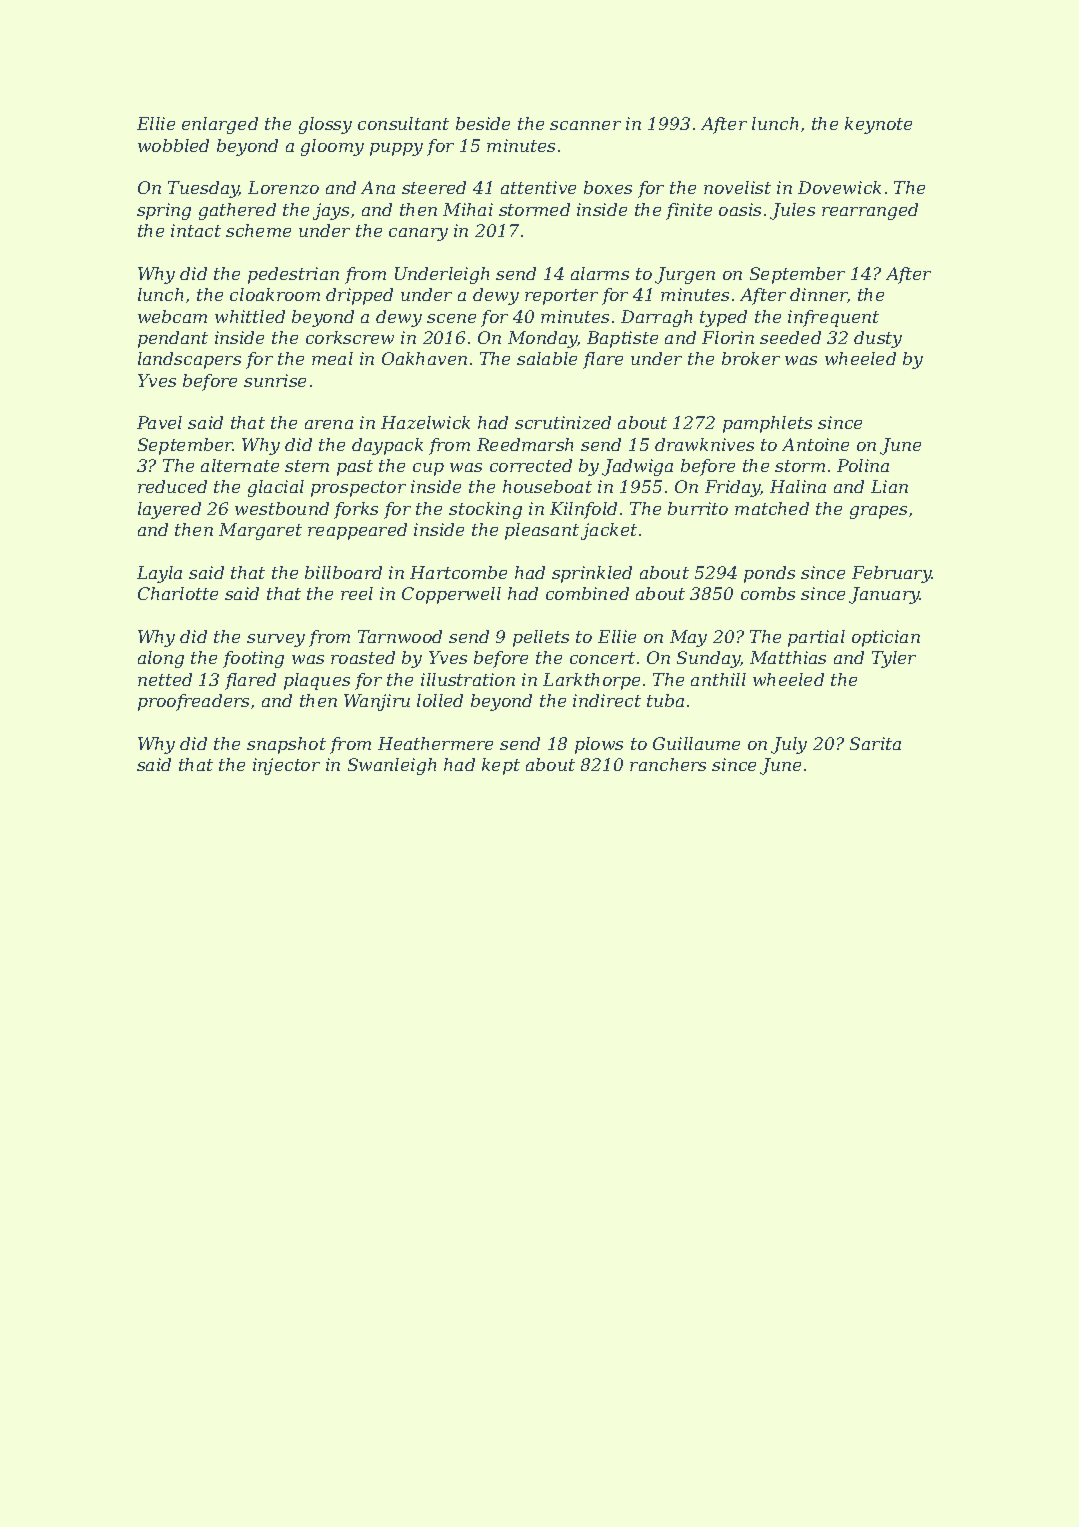 This document has width=1079, height=1527. Describe the element at coordinates (698, 508) in the document. I see `burrito` at that location.
